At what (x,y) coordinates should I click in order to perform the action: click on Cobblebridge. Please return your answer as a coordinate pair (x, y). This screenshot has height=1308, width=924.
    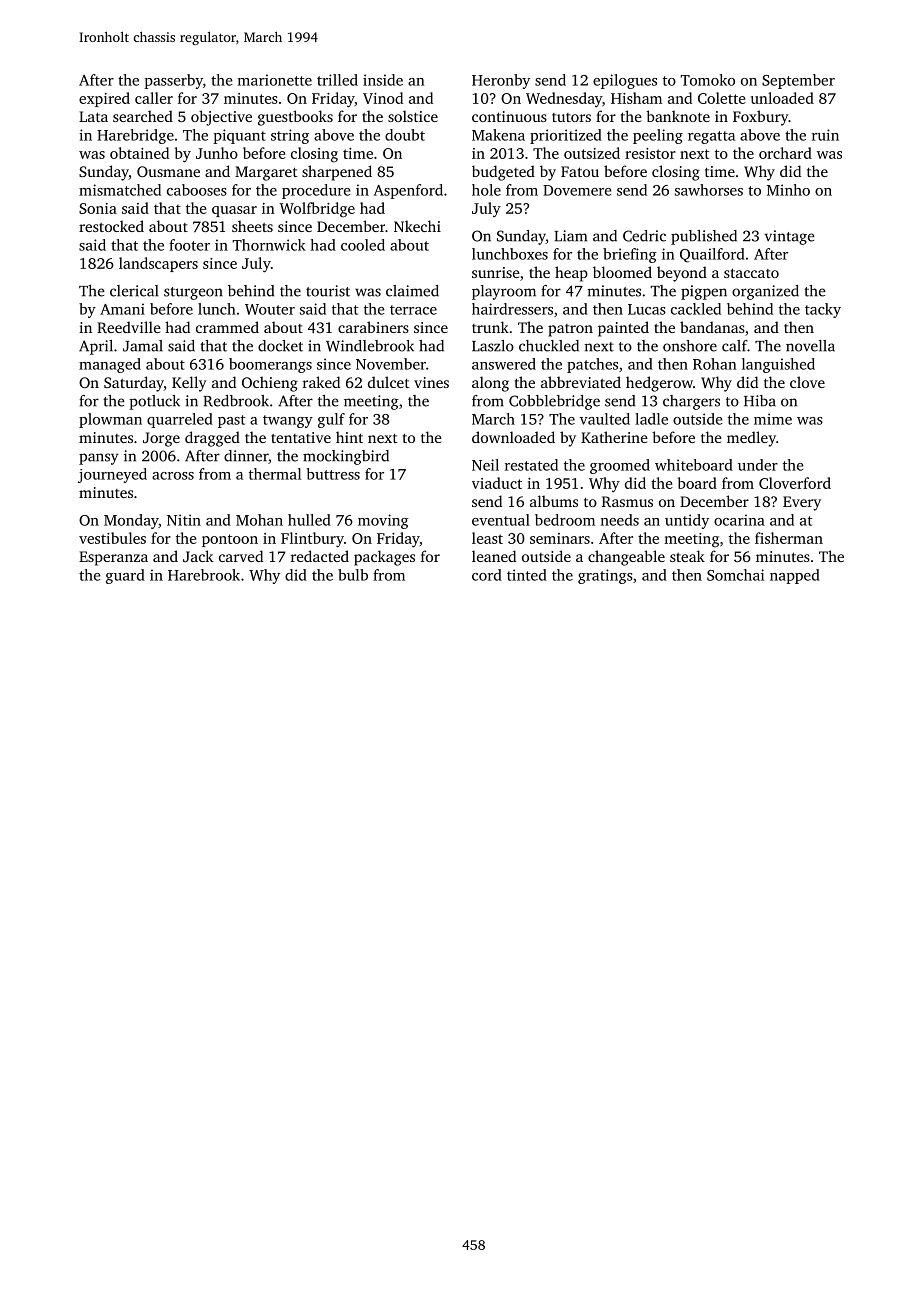
    Looking at the image, I should click on (554, 402).
